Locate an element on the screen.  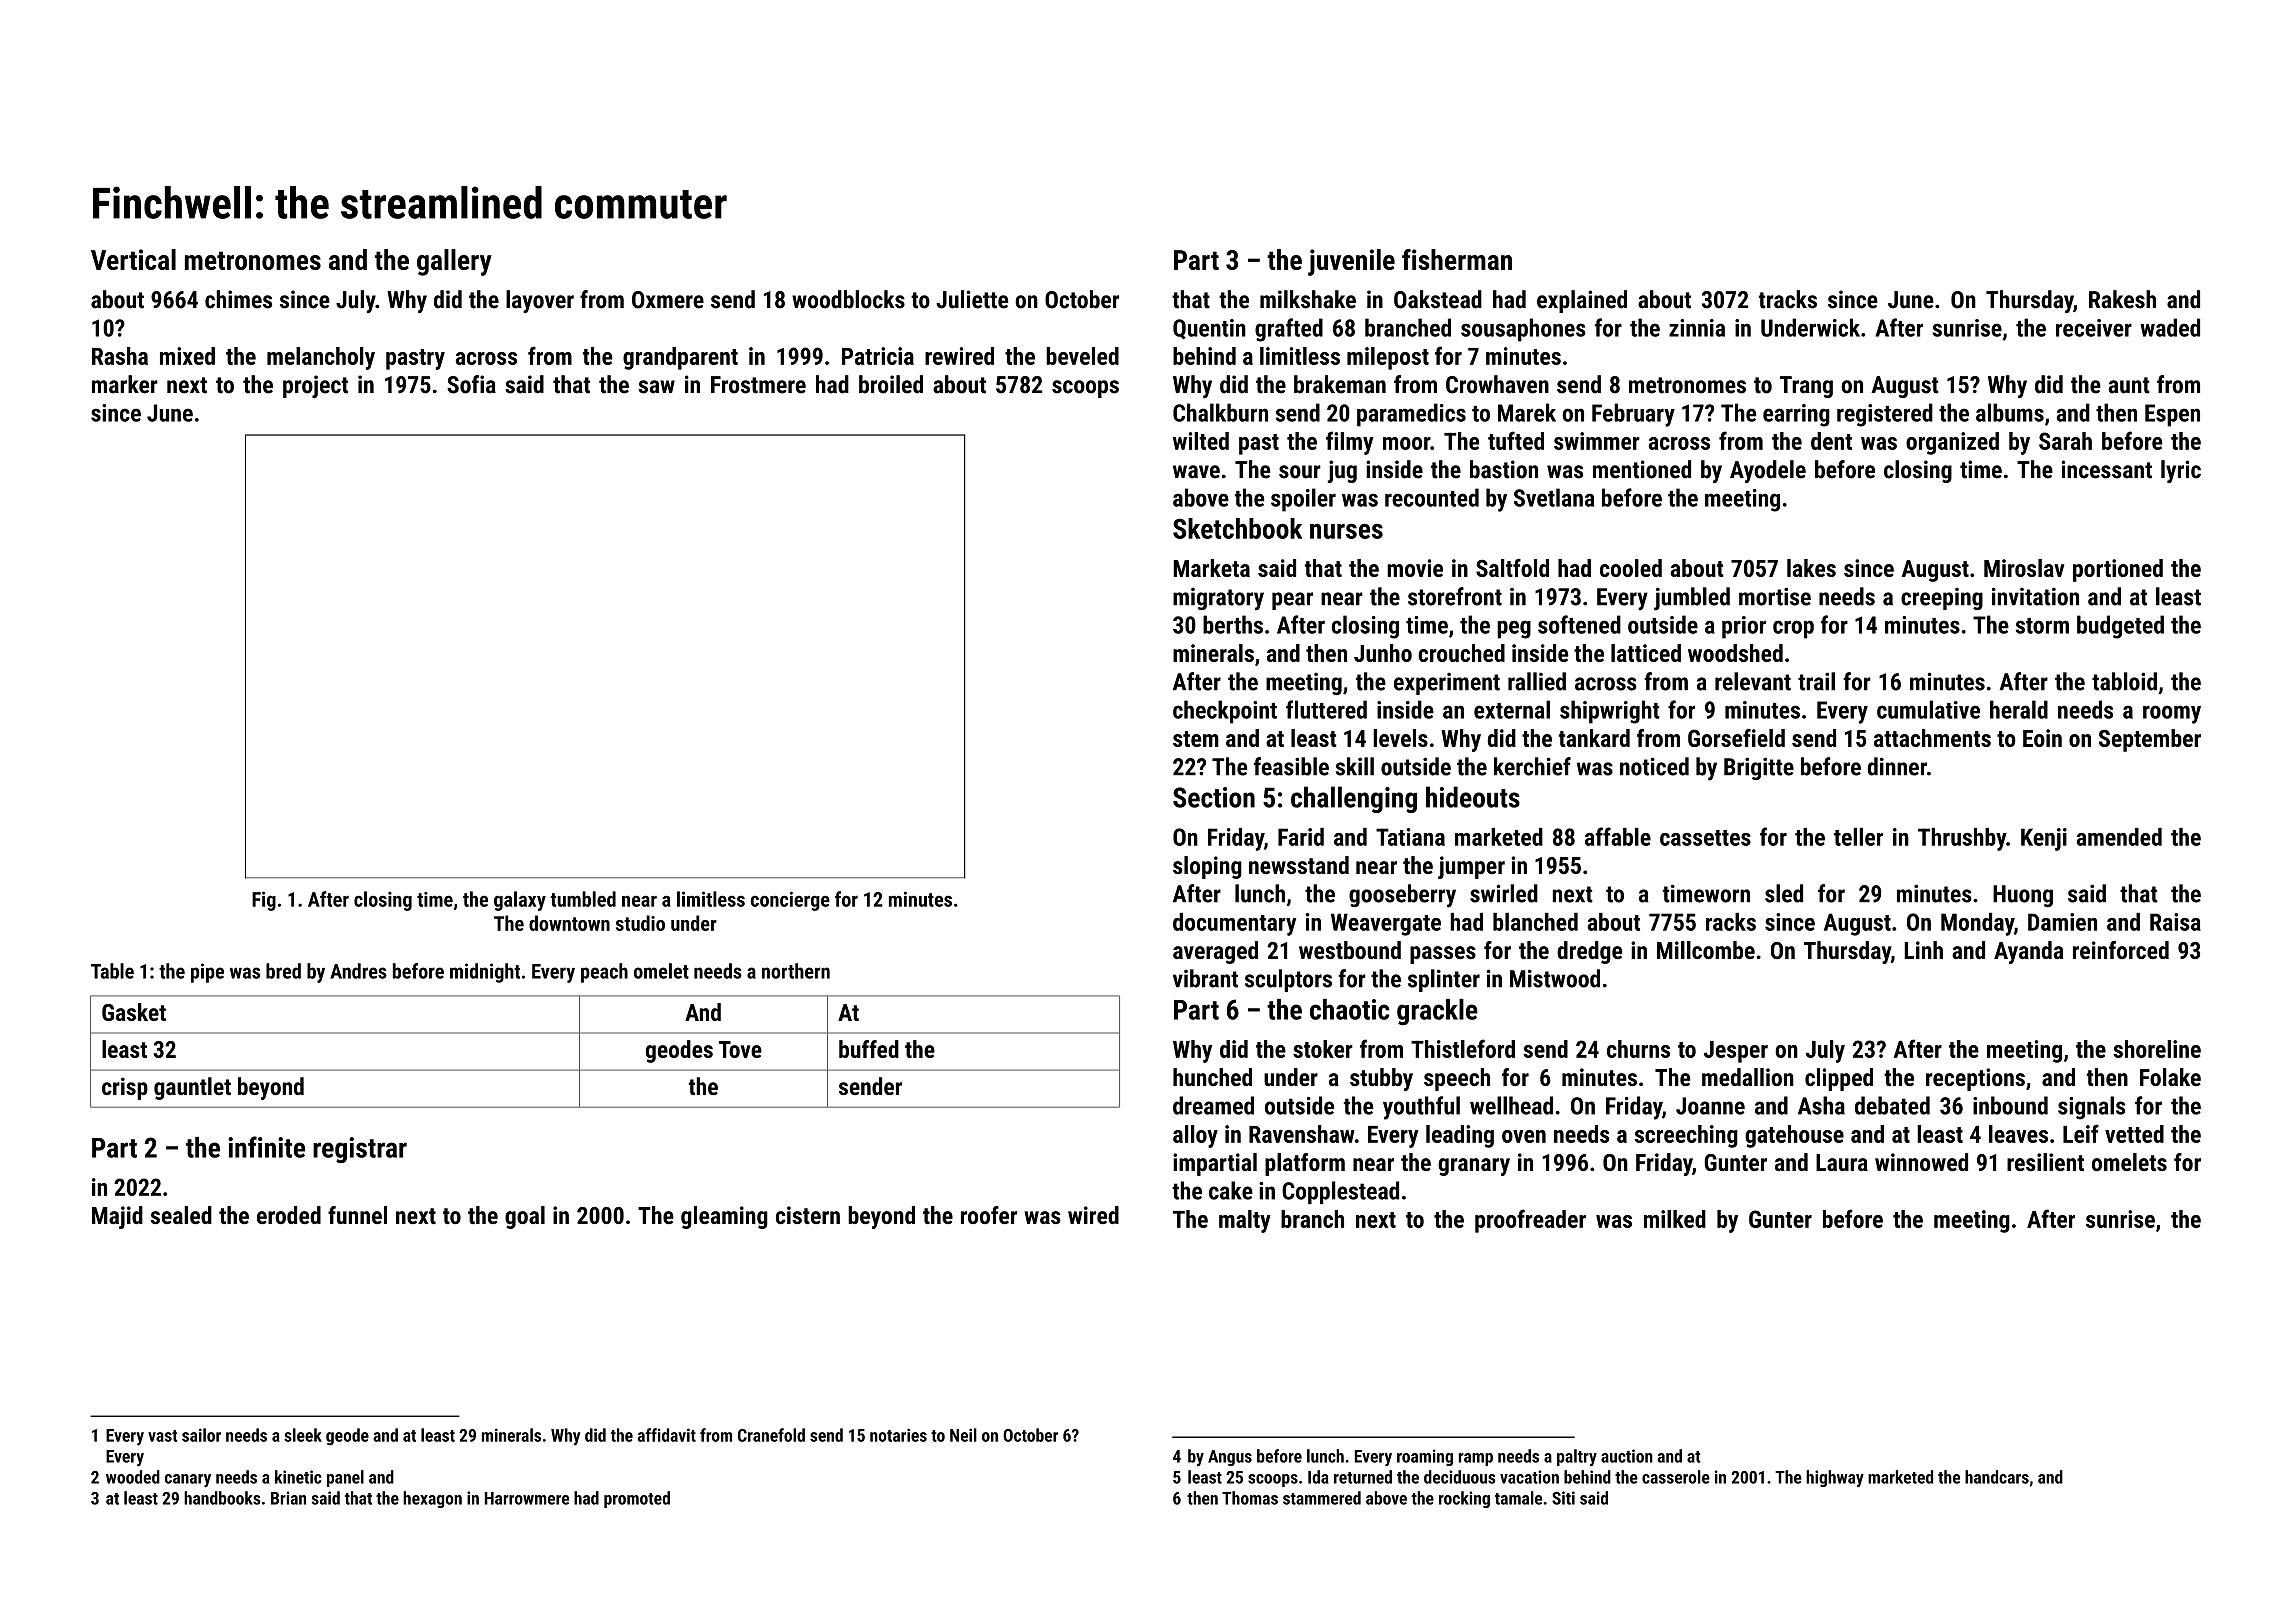
receiver is located at coordinates (2094, 328).
